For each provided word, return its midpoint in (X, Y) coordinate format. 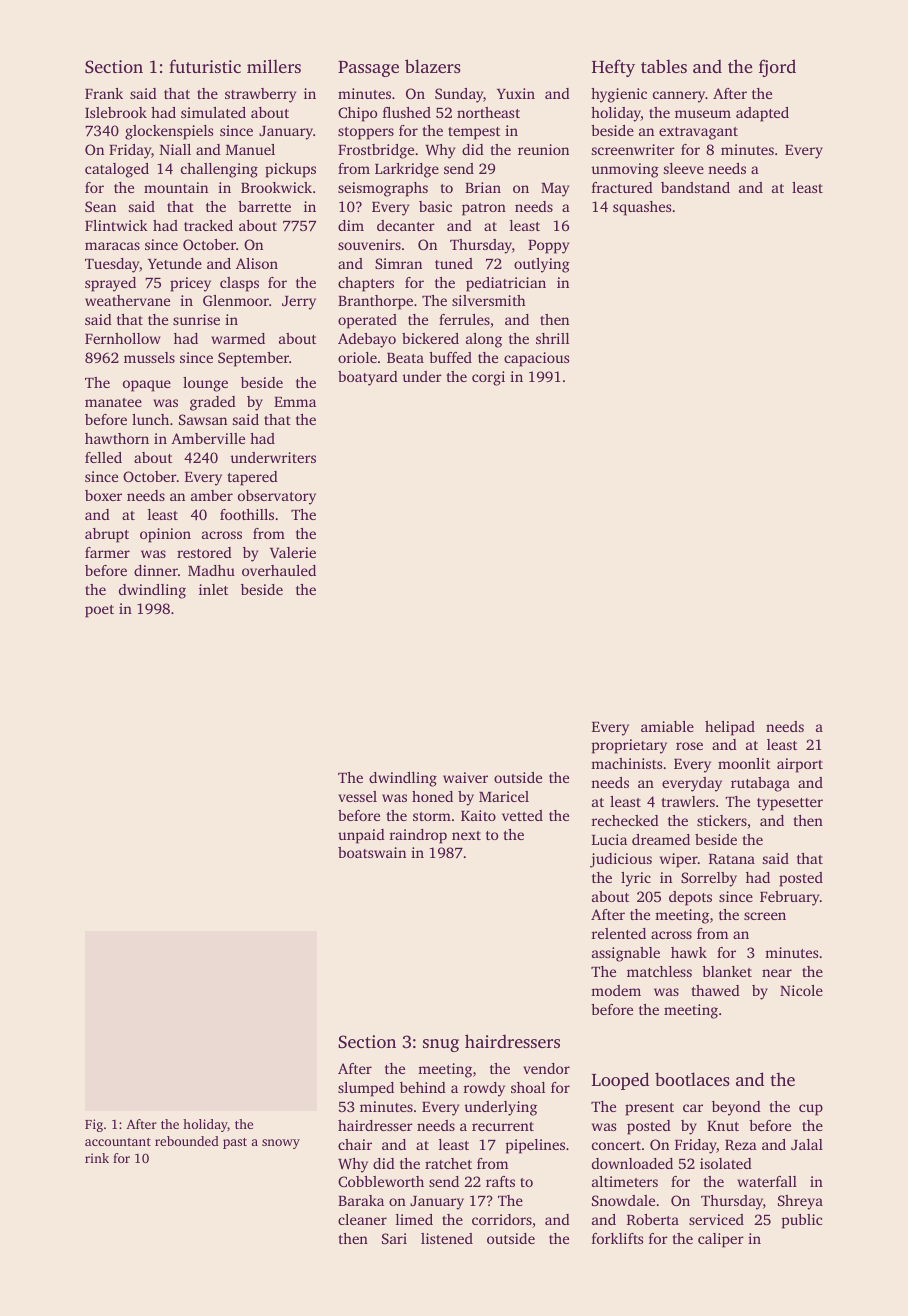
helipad (730, 728)
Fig (94, 1125)
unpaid (361, 836)
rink (97, 1158)
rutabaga (760, 784)
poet (99, 611)
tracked (208, 225)
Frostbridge (376, 151)
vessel (357, 796)
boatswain (372, 852)
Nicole (801, 990)
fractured (622, 187)
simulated (213, 112)
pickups (290, 170)
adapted (762, 114)
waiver (465, 777)
